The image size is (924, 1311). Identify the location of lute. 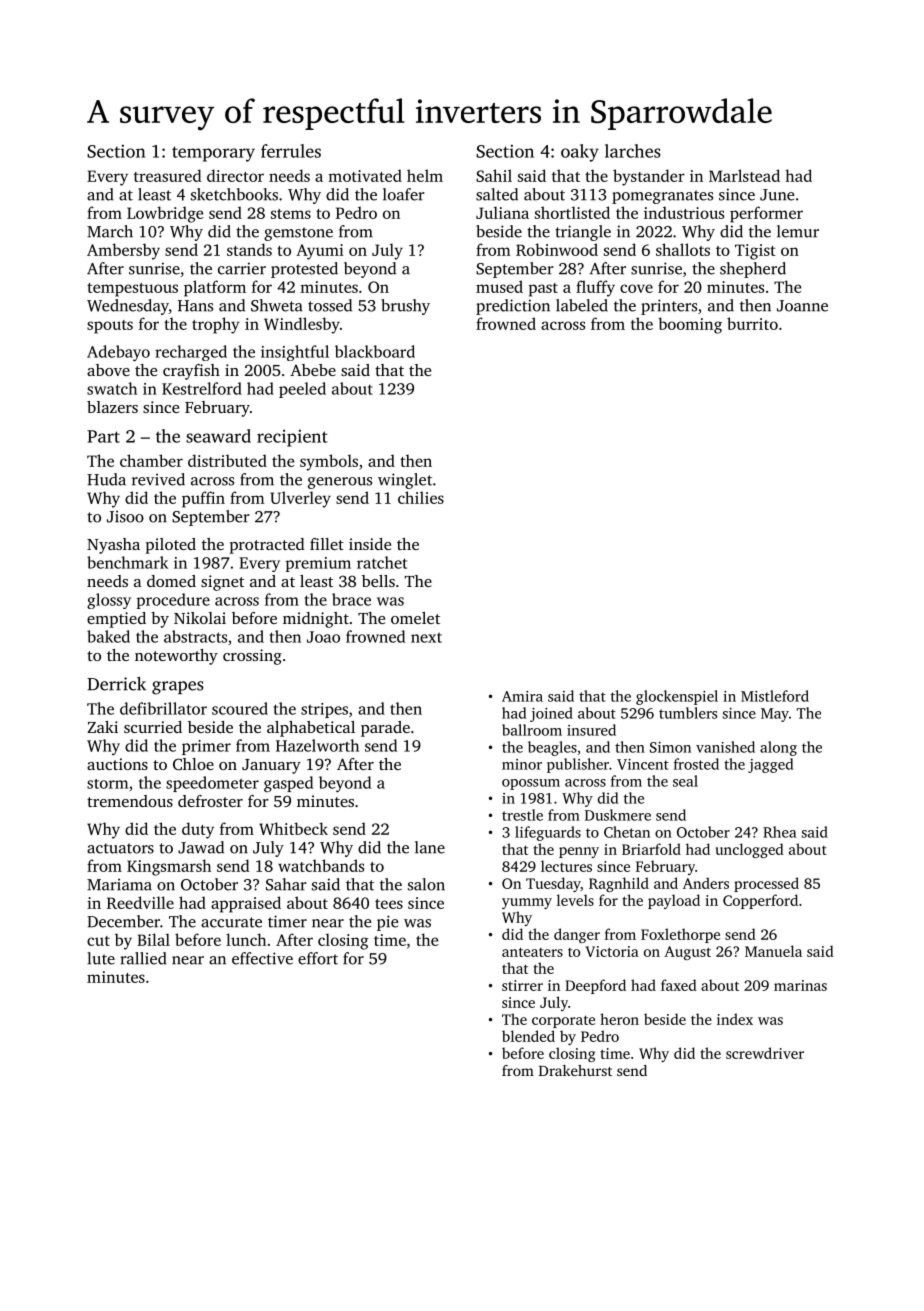
(101, 958).
